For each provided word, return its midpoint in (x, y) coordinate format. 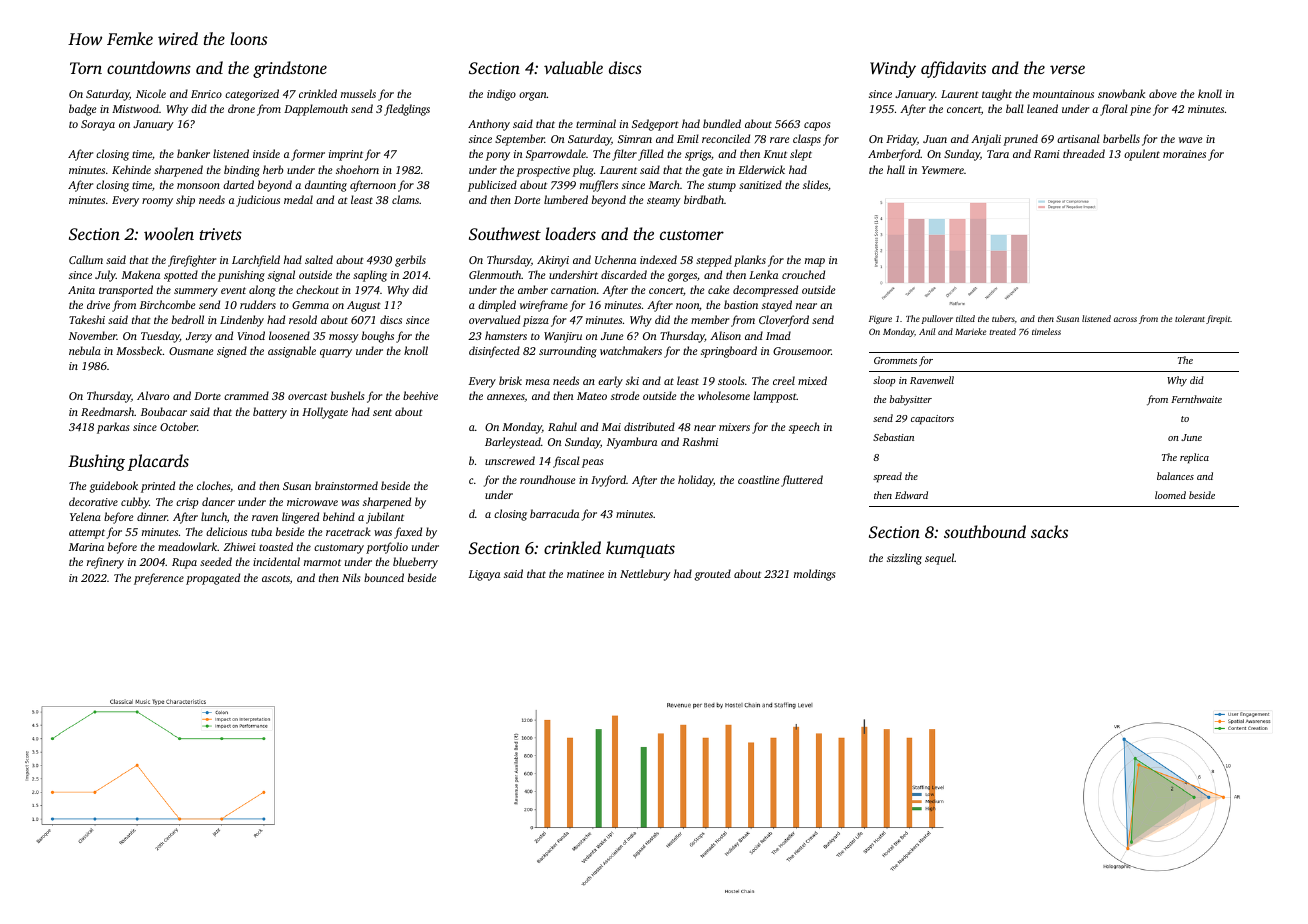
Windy (893, 69)
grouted (713, 575)
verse (1067, 69)
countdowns (149, 67)
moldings (814, 575)
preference (159, 579)
